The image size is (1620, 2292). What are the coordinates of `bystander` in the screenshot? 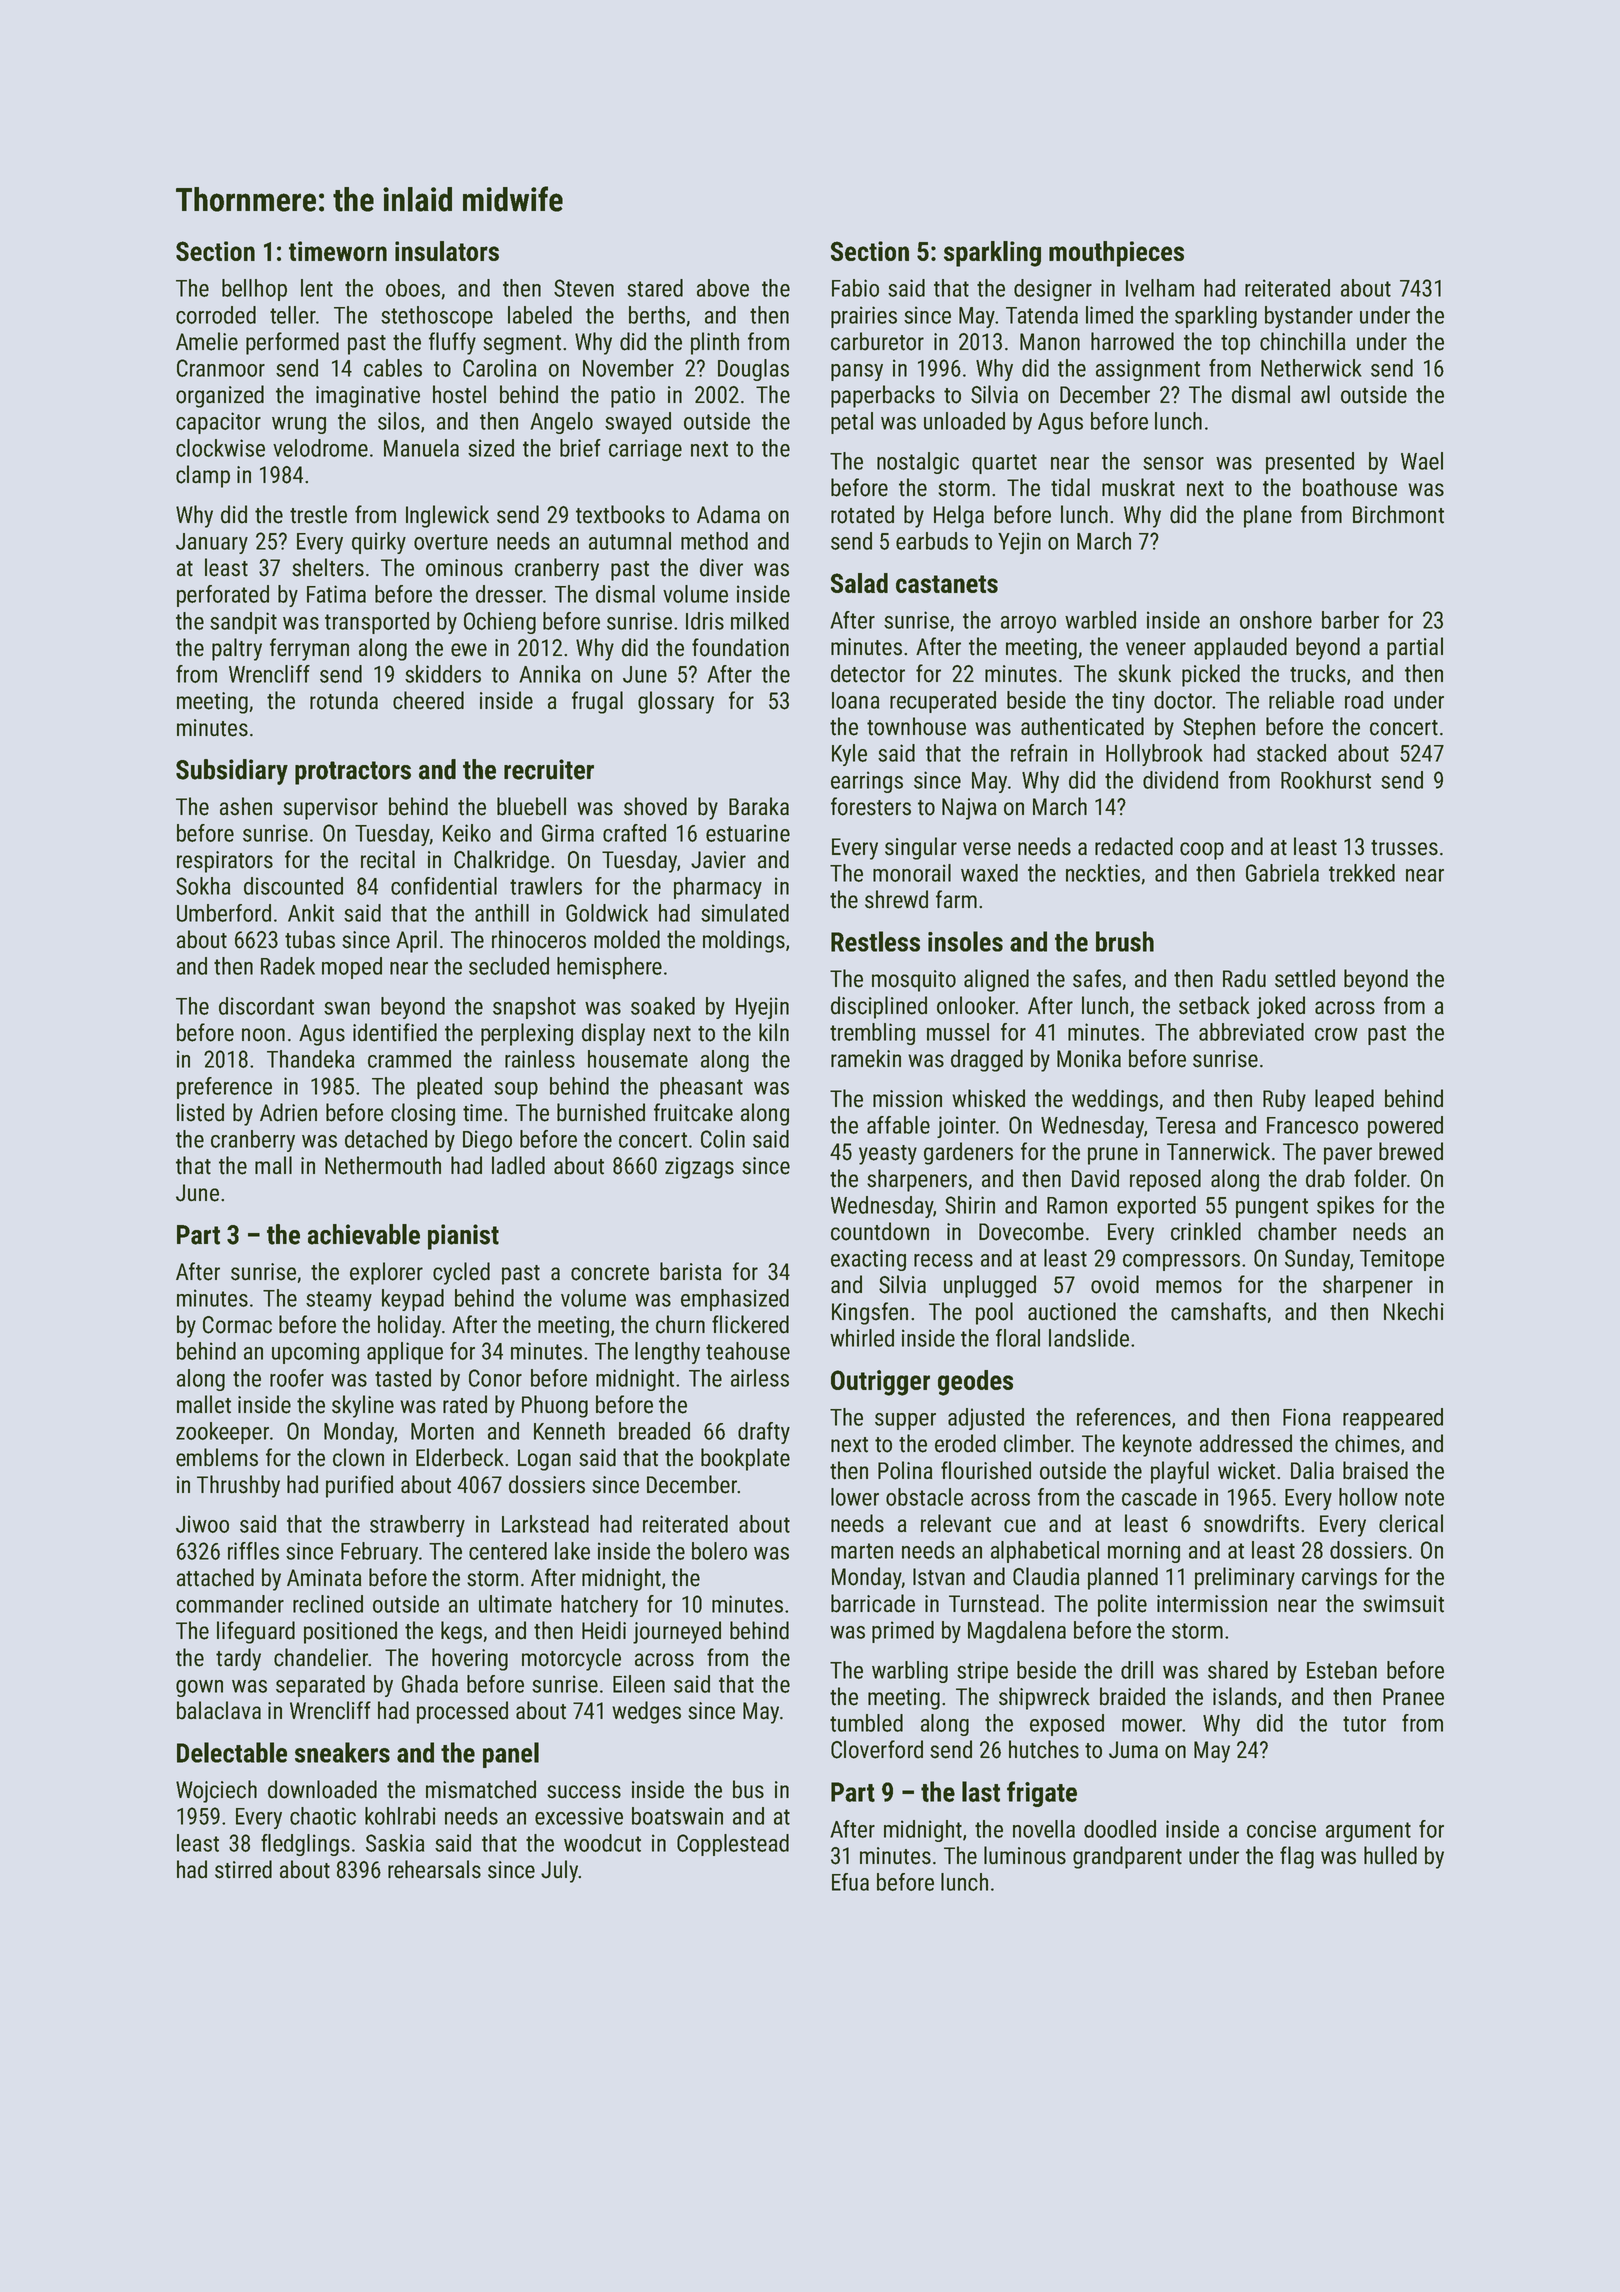 It's located at (1309, 317).
